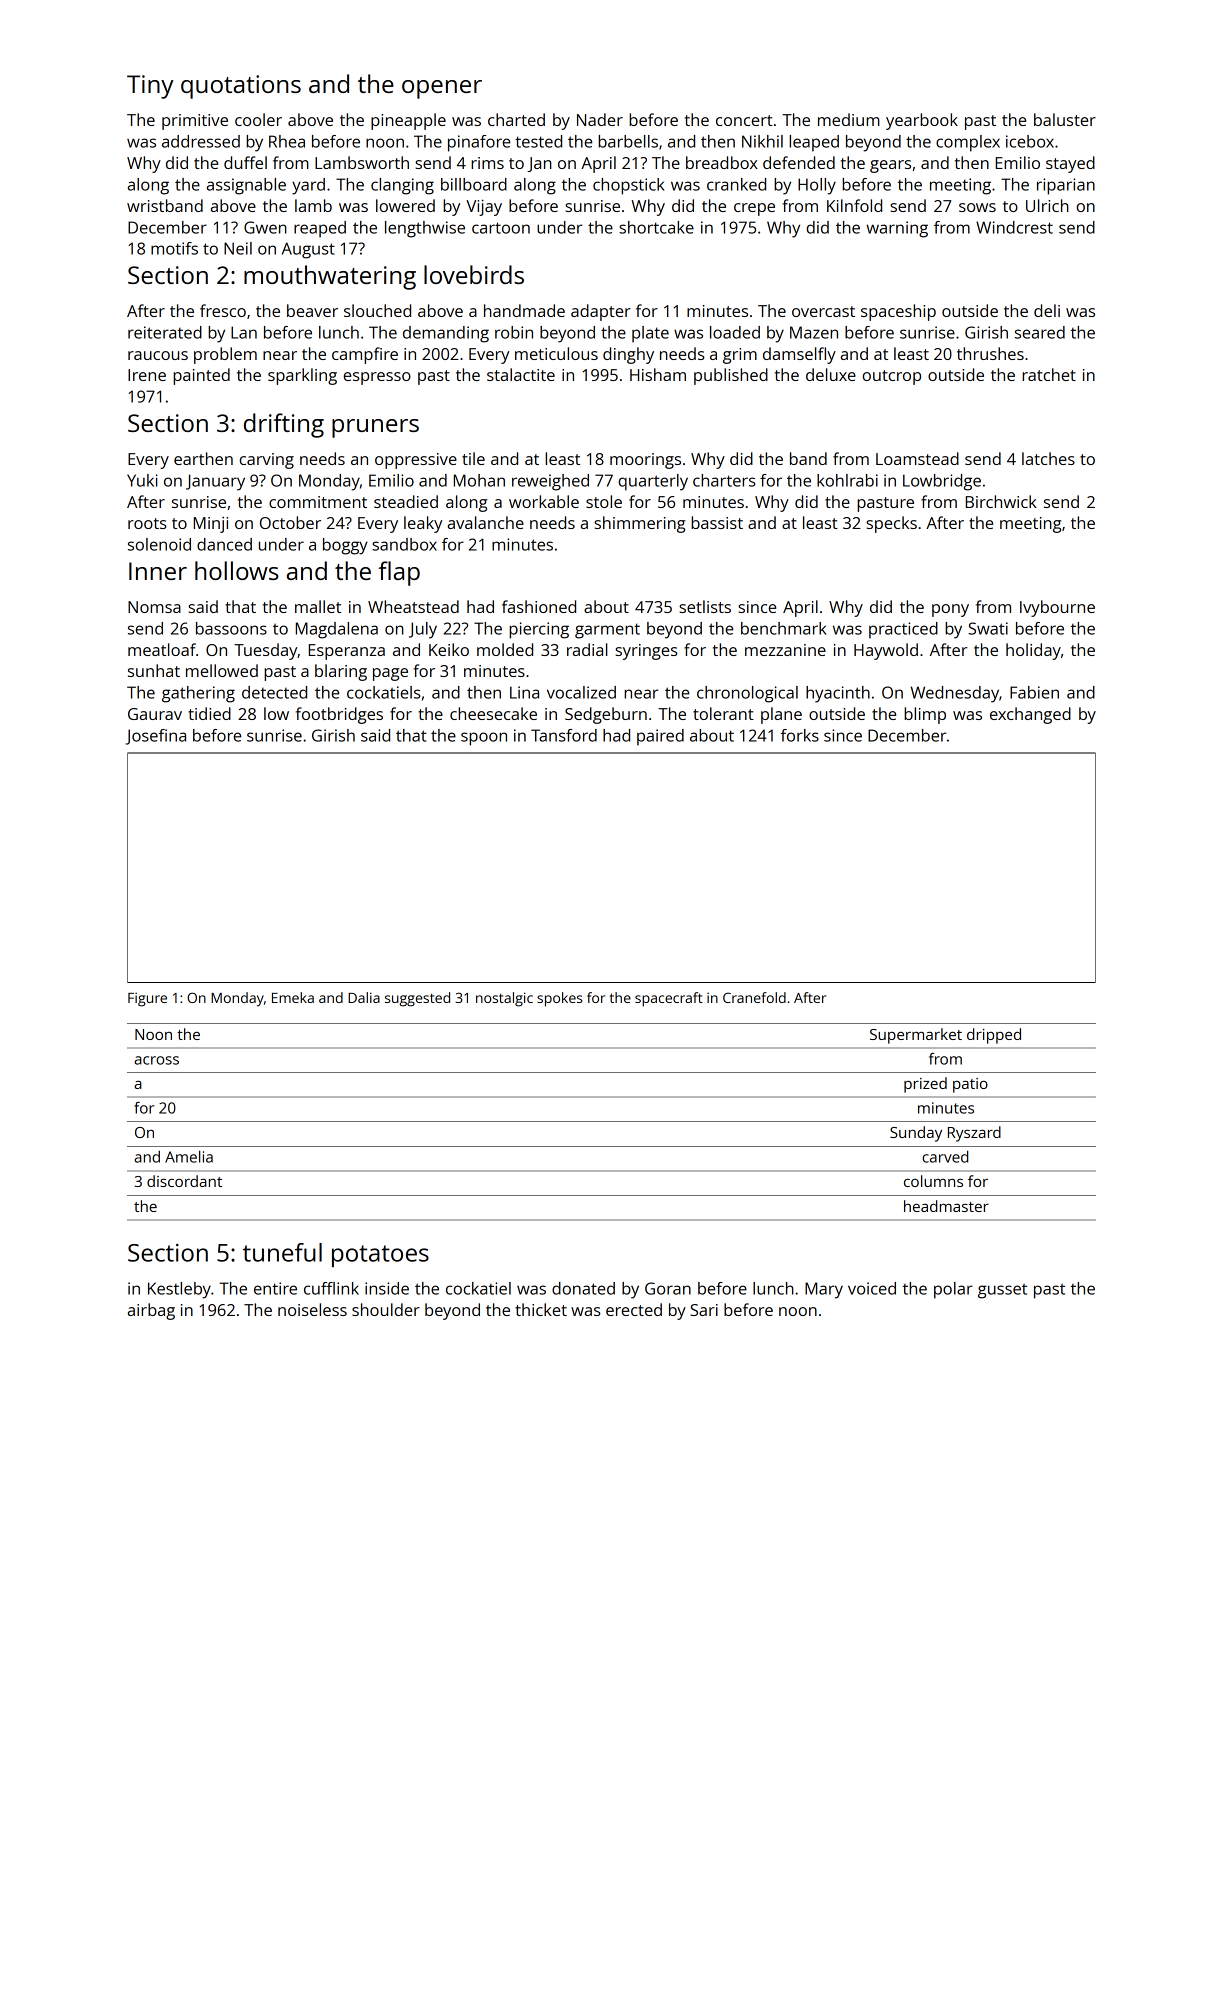  Describe the element at coordinates (849, 119) in the image. I see `medium` at that location.
